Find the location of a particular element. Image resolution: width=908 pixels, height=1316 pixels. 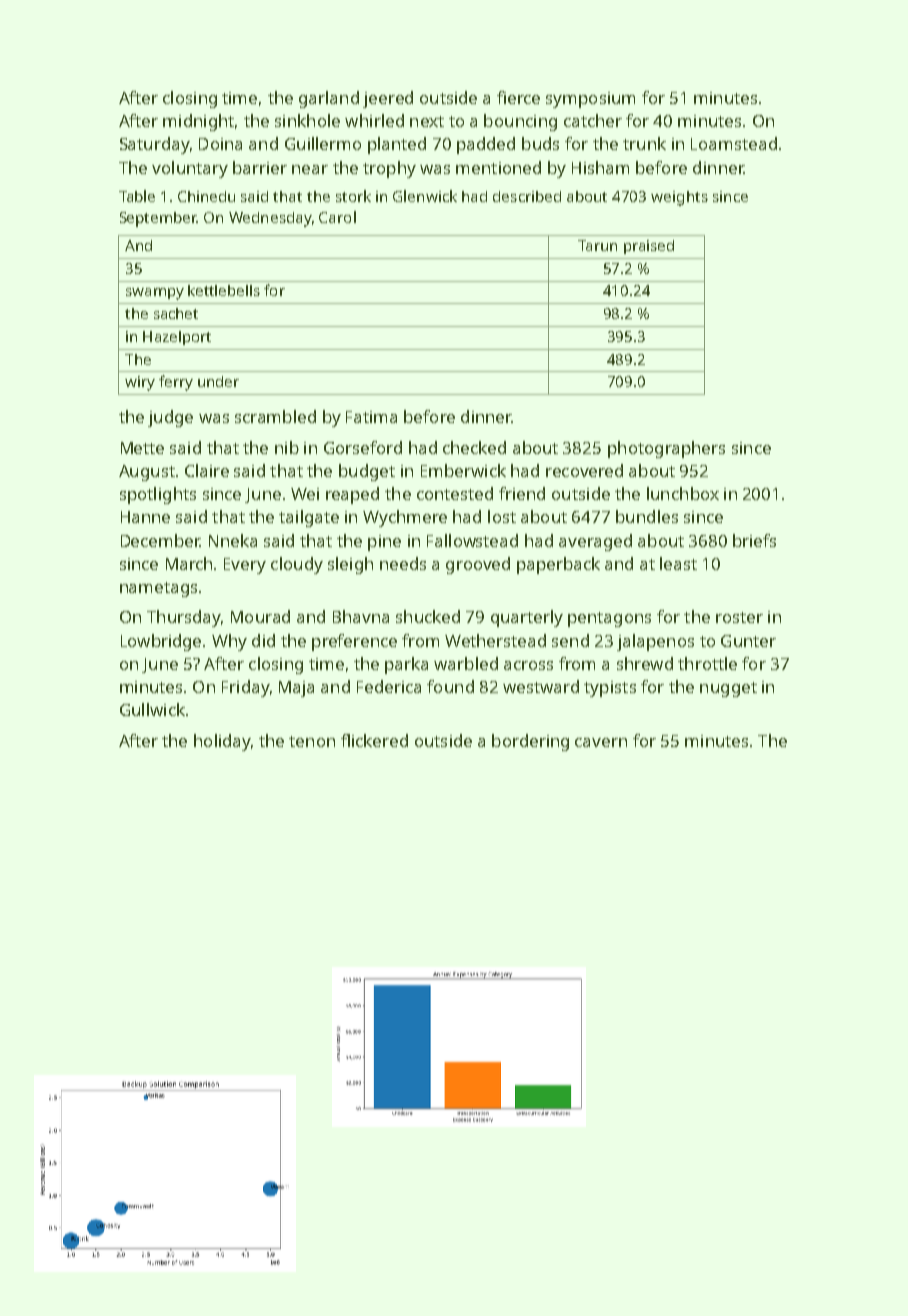

Glenwick is located at coordinates (425, 196).
